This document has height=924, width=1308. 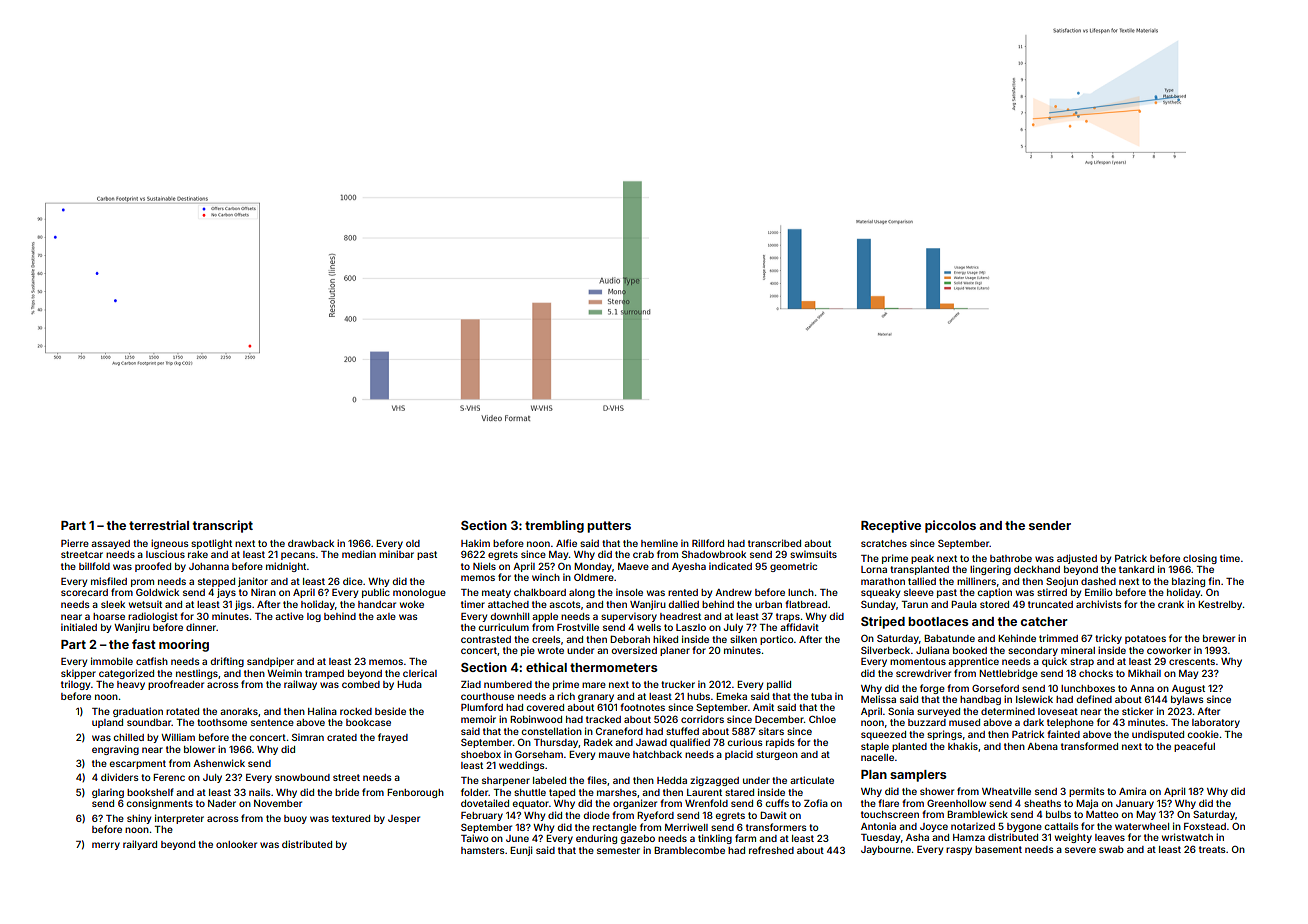 What do you see at coordinates (566, 543) in the document?
I see `Alfie` at bounding box center [566, 543].
